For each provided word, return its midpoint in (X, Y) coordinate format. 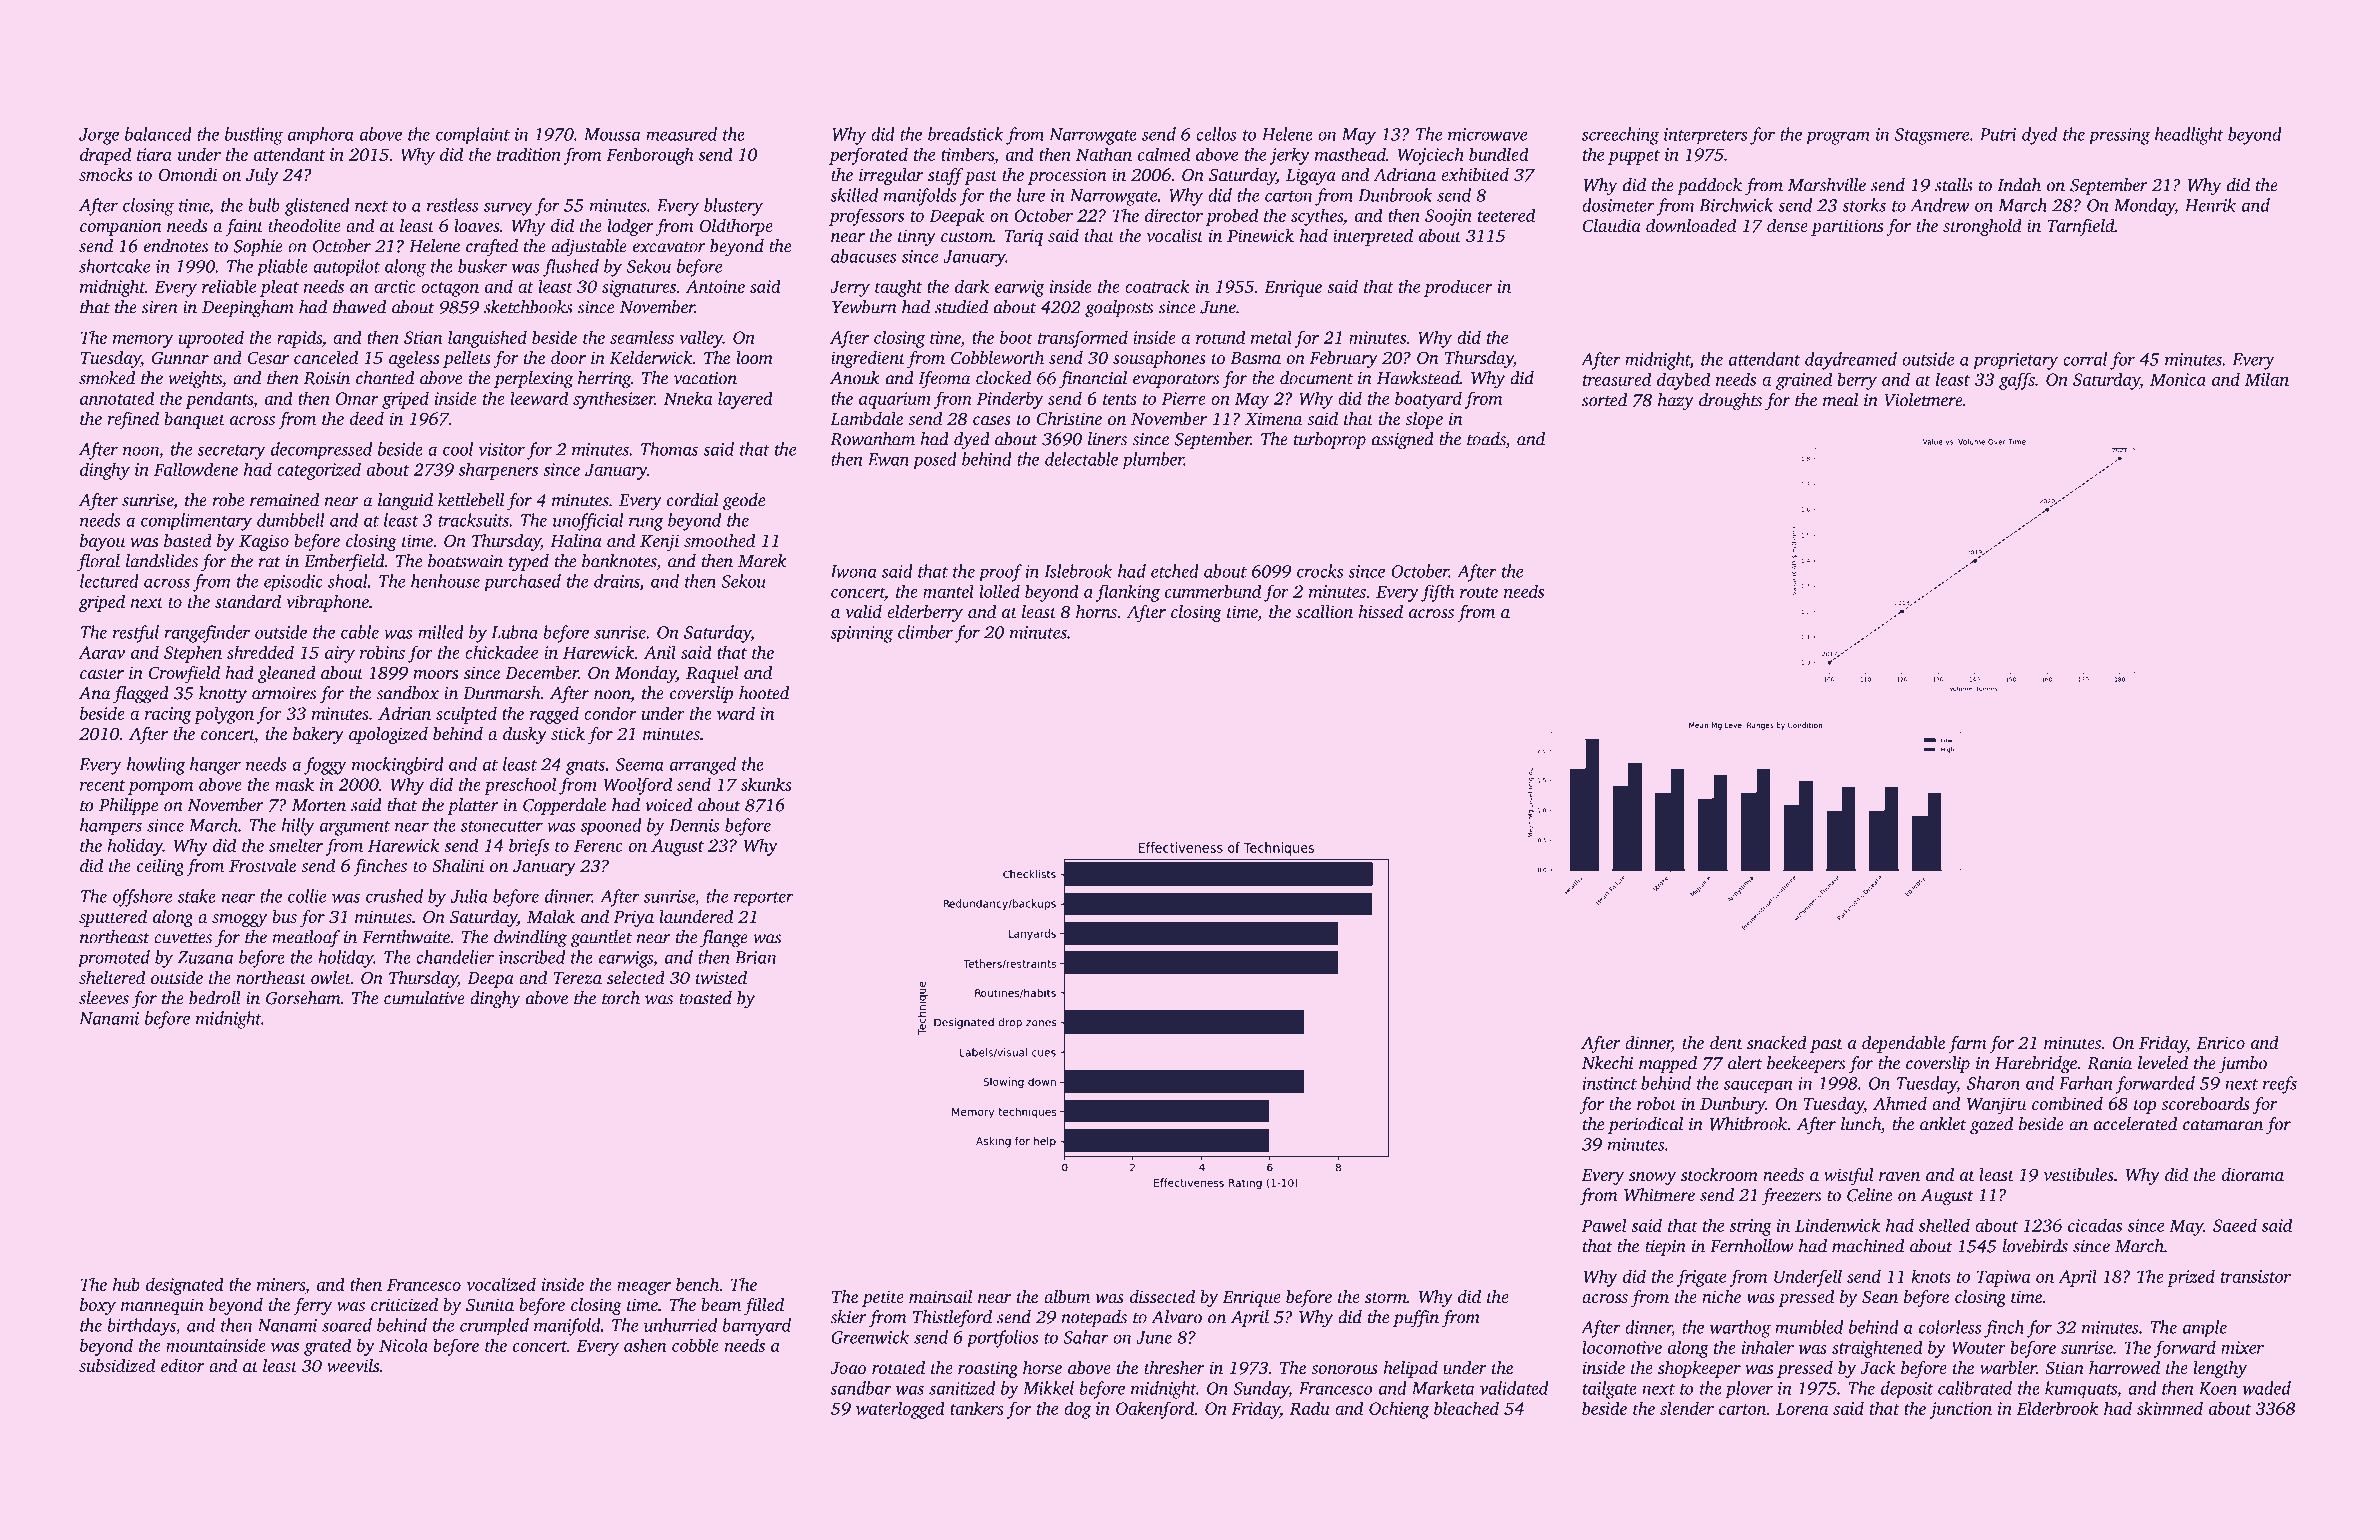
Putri (1998, 134)
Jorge (99, 136)
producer (1458, 288)
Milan (2267, 379)
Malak (551, 916)
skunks (766, 784)
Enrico (2221, 1042)
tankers (977, 1408)
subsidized (117, 1365)
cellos (1216, 134)
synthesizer (614, 400)
